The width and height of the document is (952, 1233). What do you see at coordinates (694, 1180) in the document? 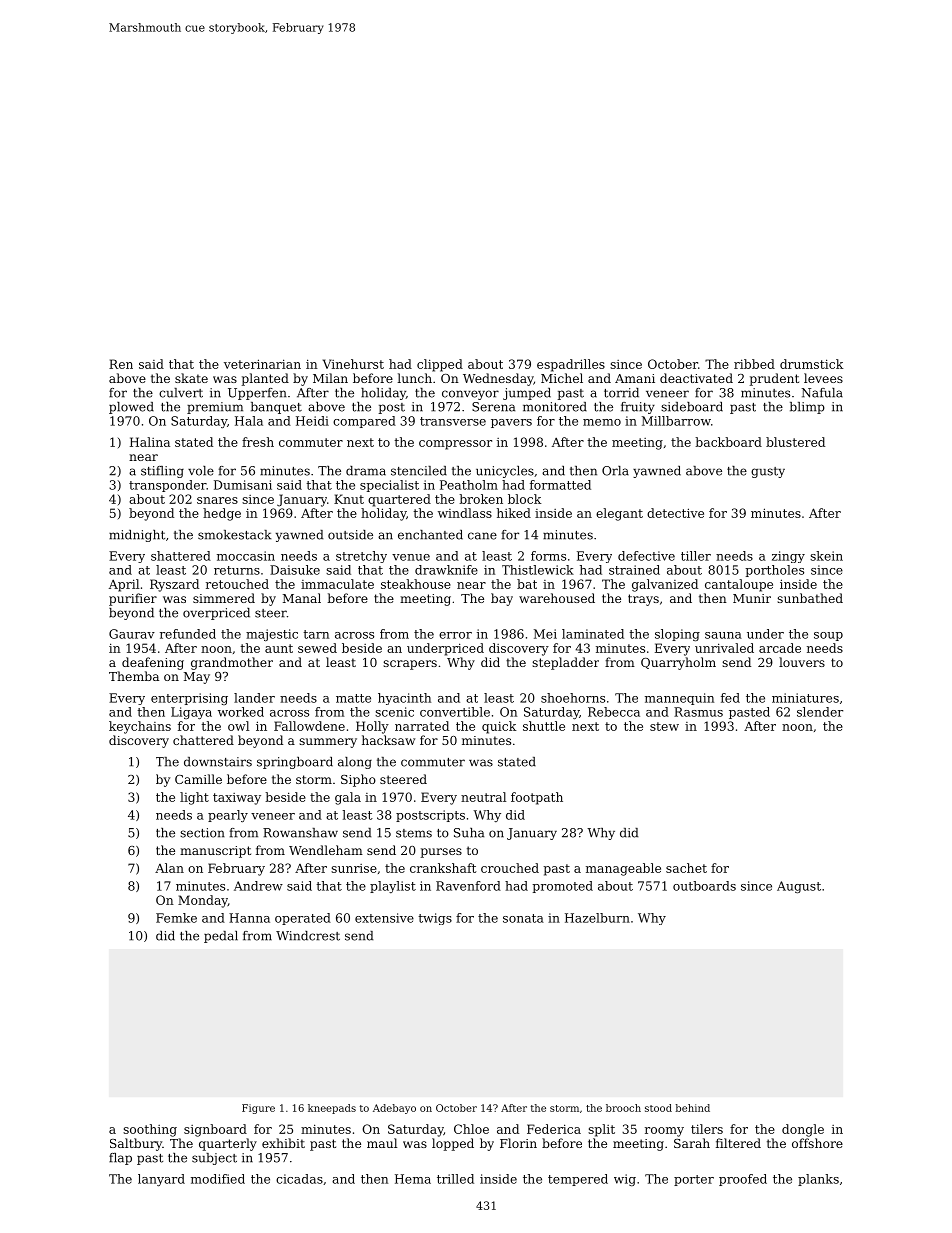
I see `porter` at bounding box center [694, 1180].
